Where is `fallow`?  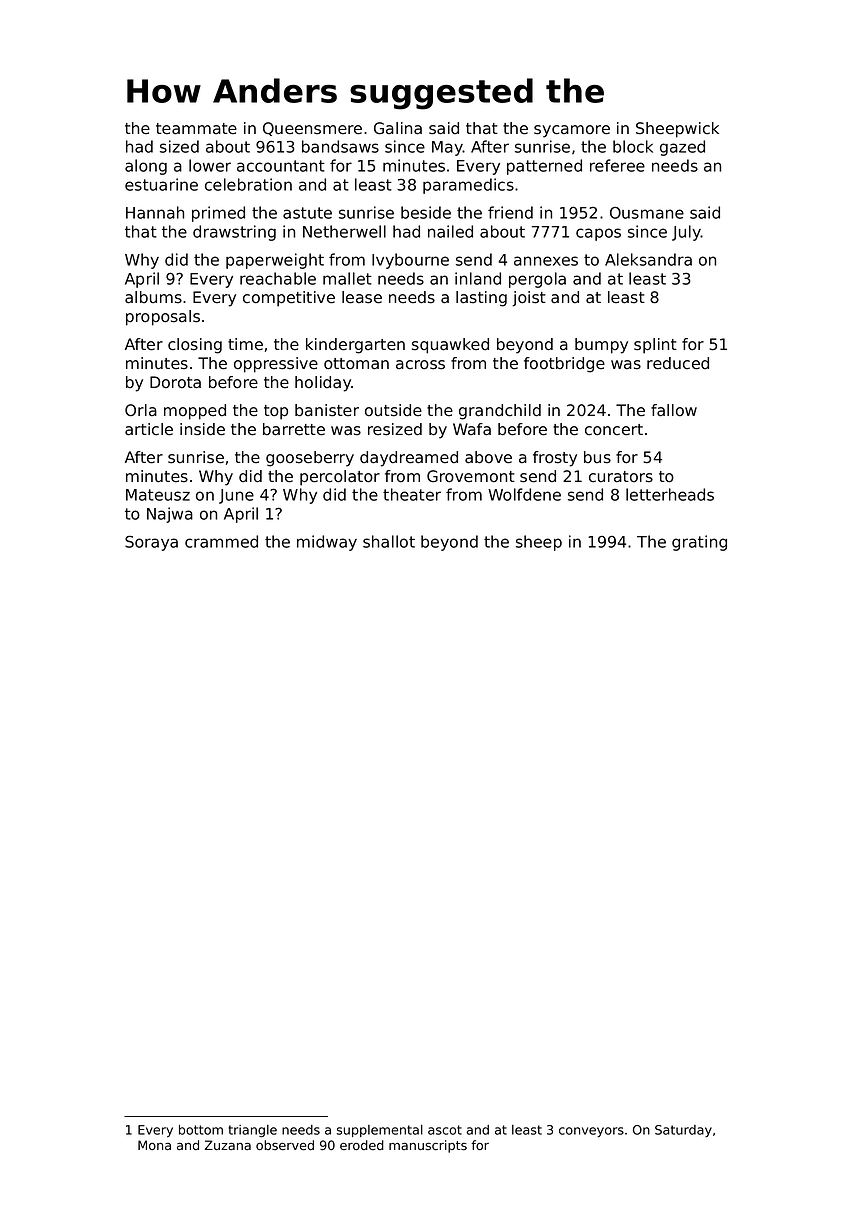 fallow is located at coordinates (674, 410).
